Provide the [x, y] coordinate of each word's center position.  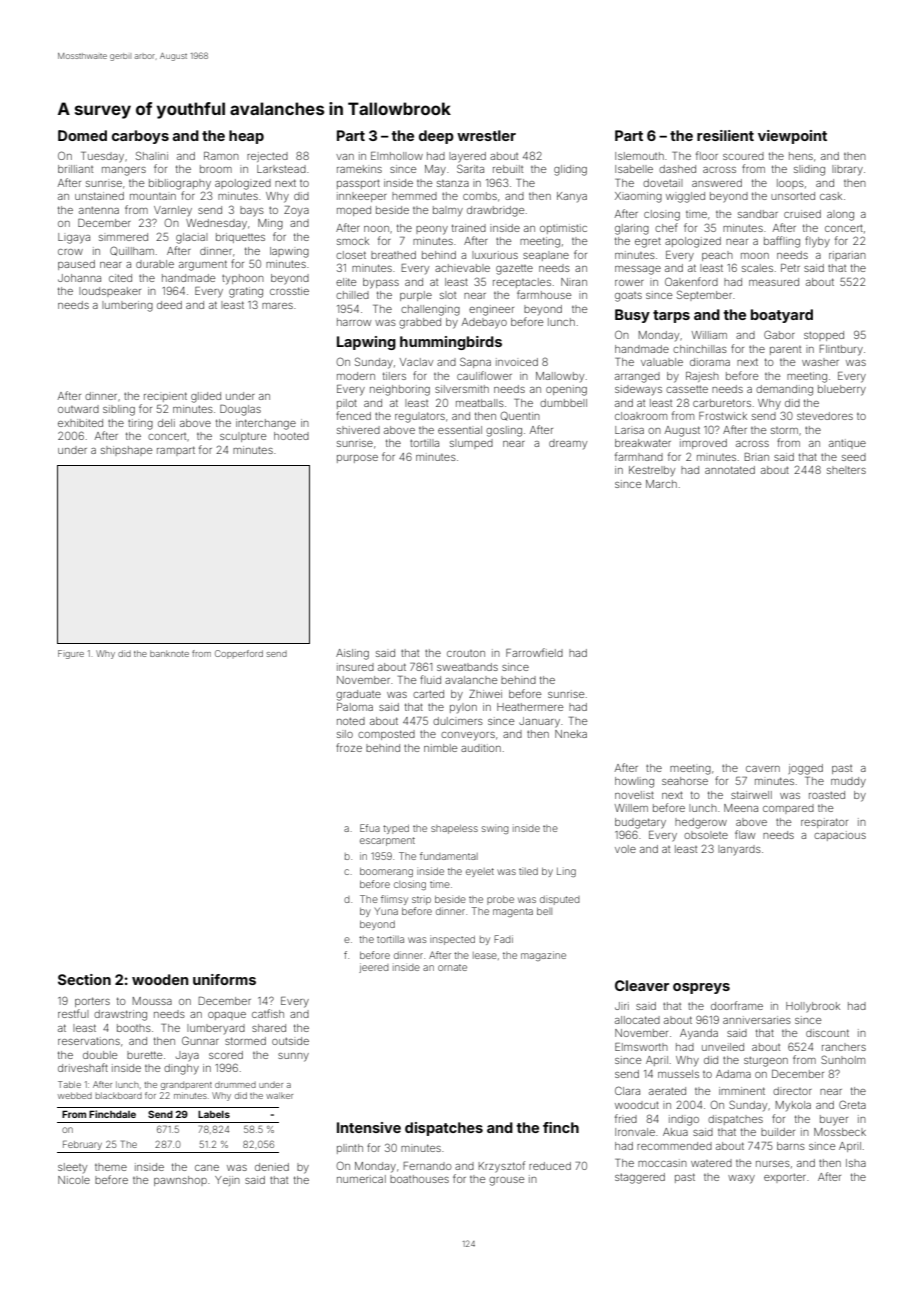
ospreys [701, 988]
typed [396, 829]
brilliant [75, 169]
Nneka [571, 734]
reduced [550, 1166]
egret [648, 242]
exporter [785, 1178]
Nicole [74, 1180]
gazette [514, 270]
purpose [357, 459]
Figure [71, 654]
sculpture [243, 437]
